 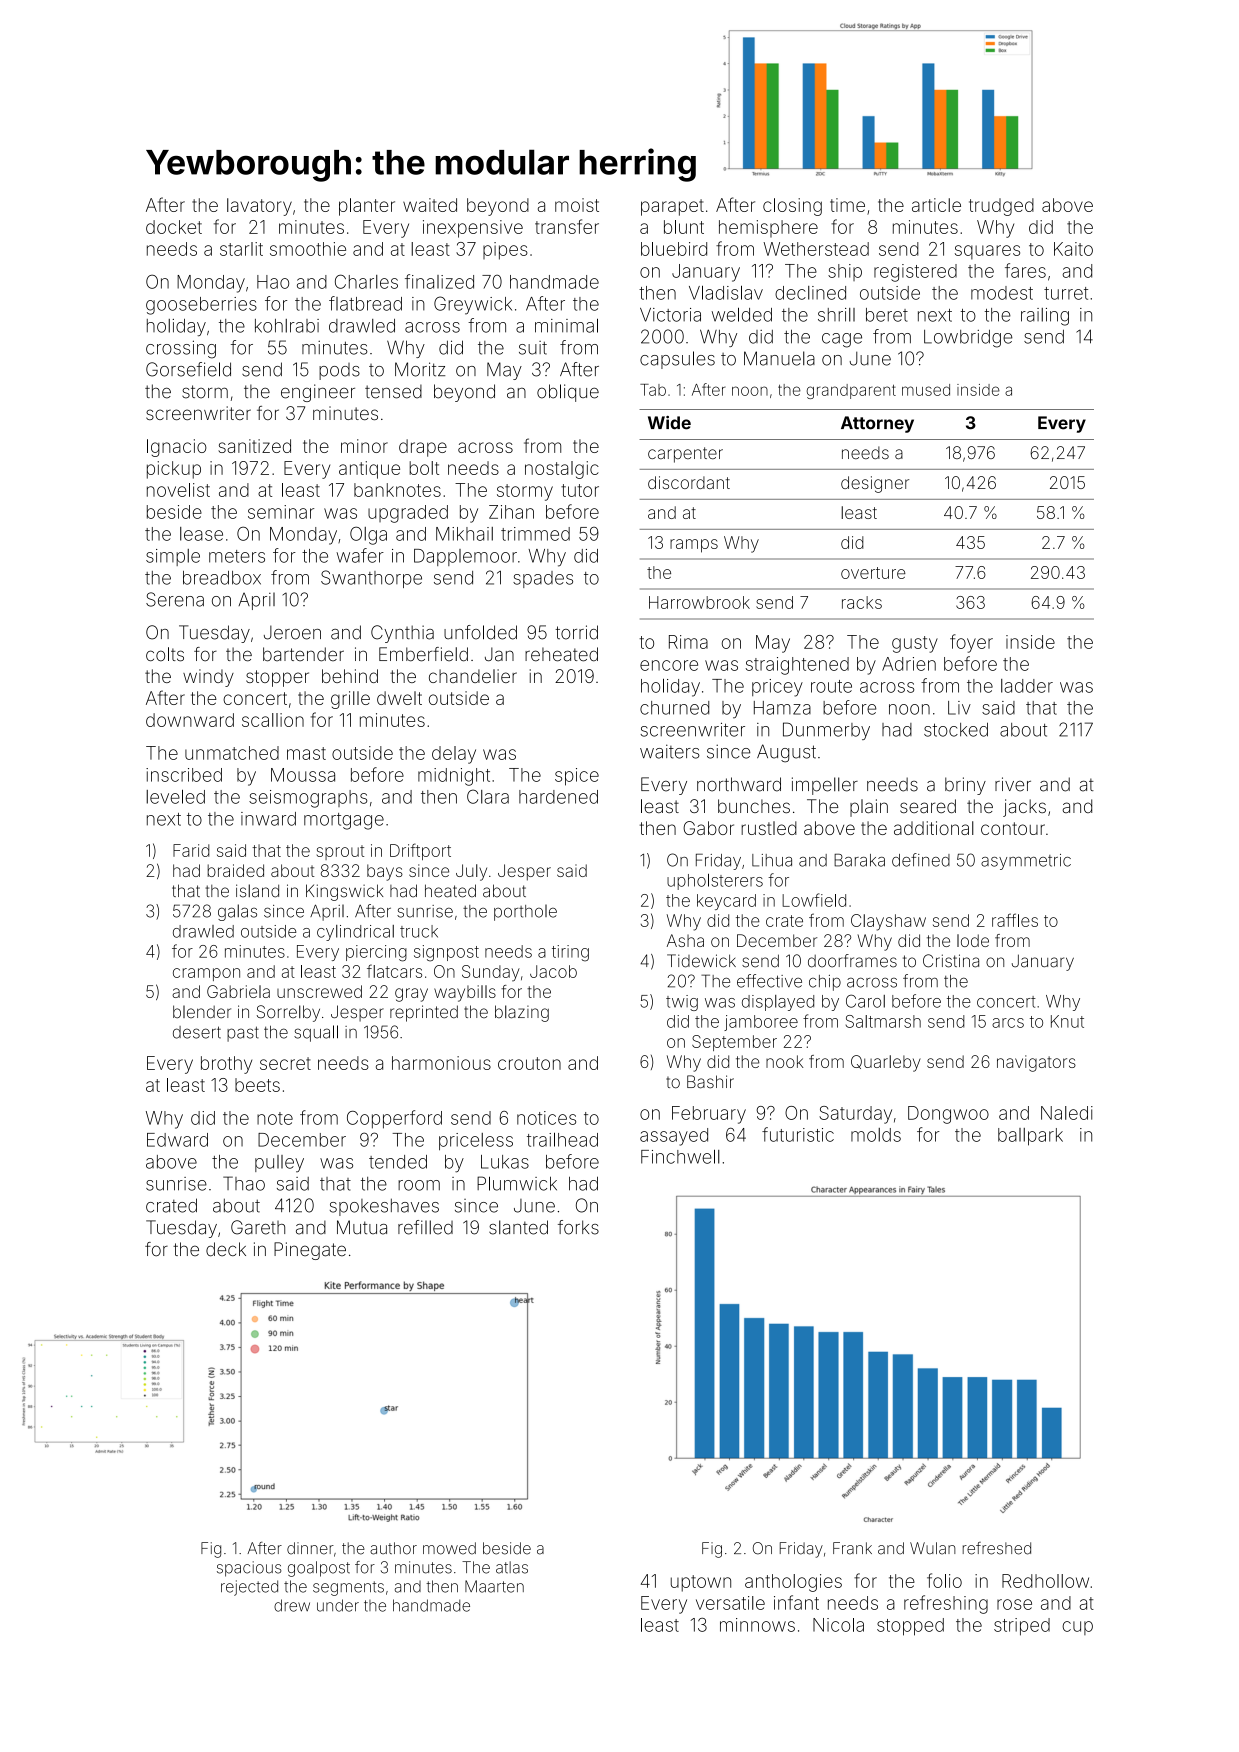 I want to click on Harrowbrook, so click(x=699, y=602).
